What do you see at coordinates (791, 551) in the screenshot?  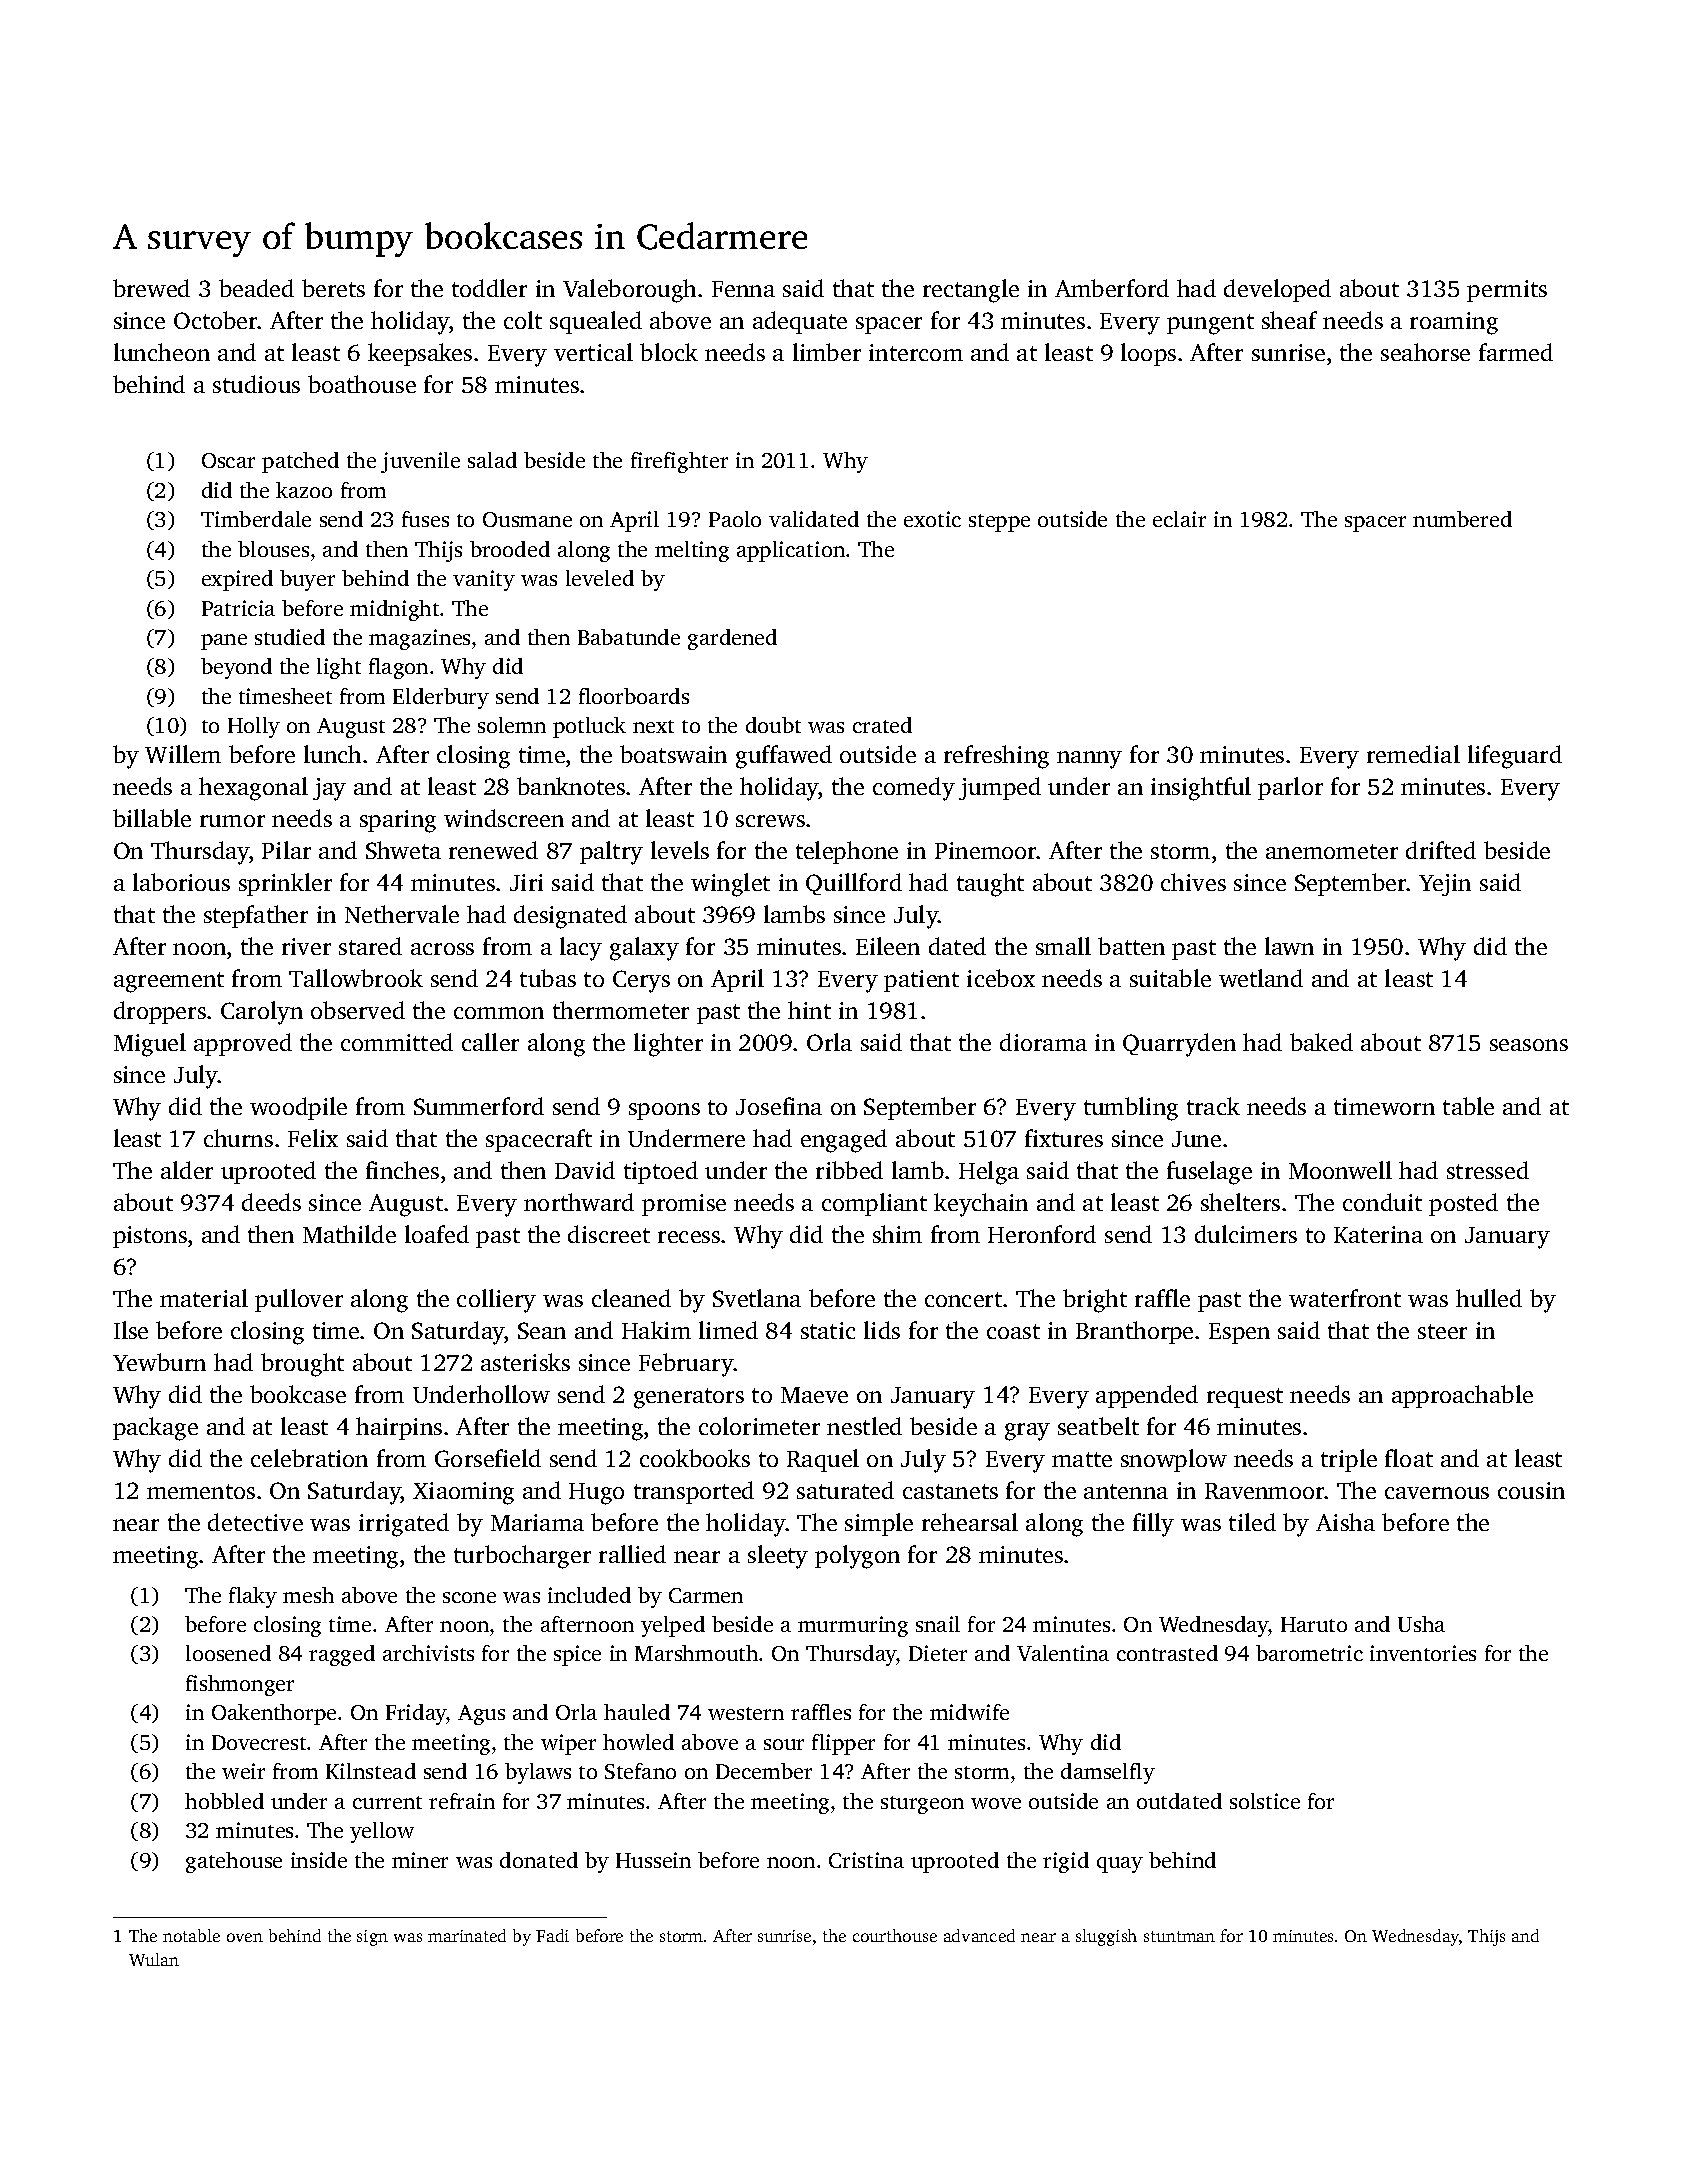 I see `application` at bounding box center [791, 551].
